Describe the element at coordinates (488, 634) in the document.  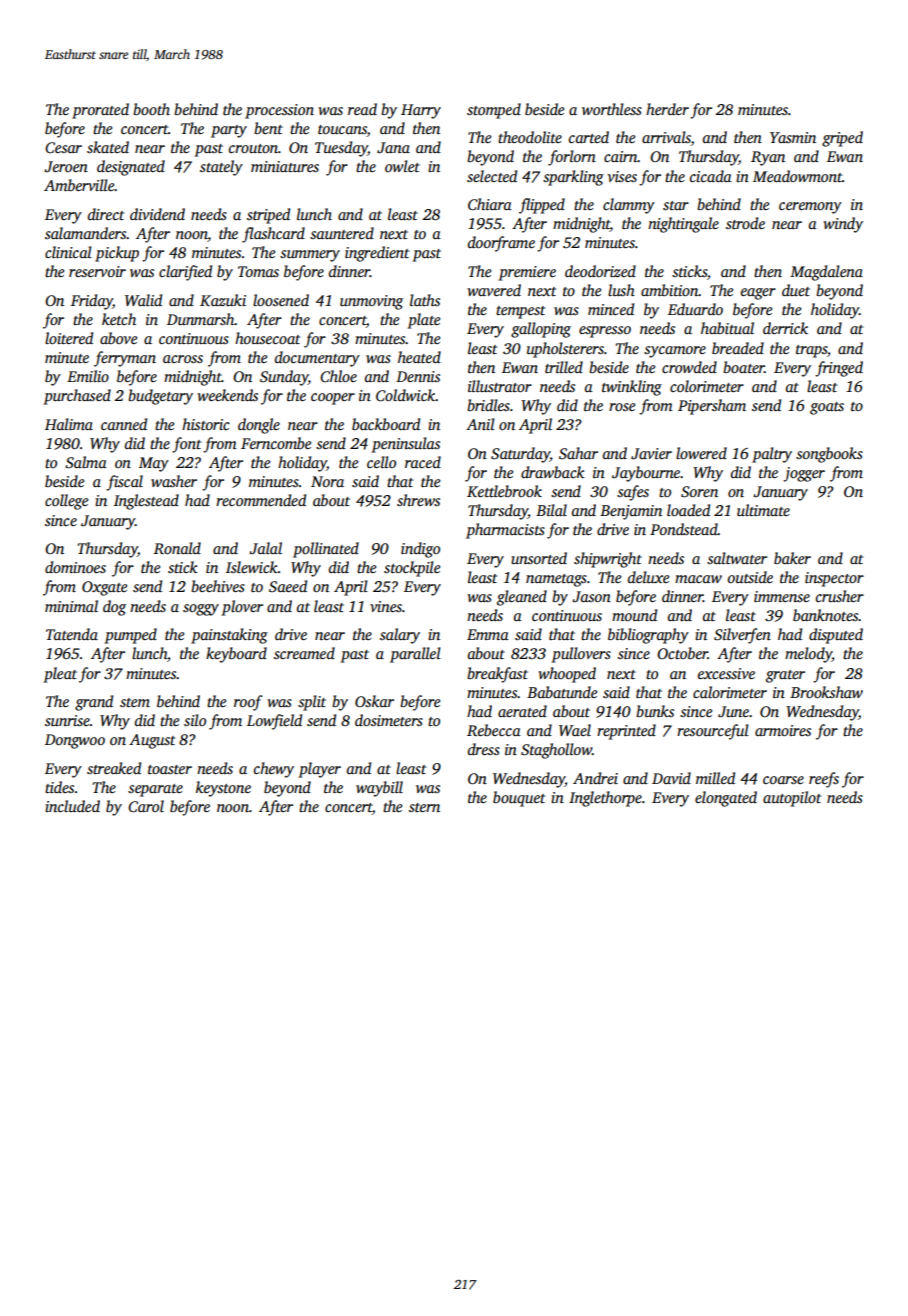
I see `Emma` at that location.
